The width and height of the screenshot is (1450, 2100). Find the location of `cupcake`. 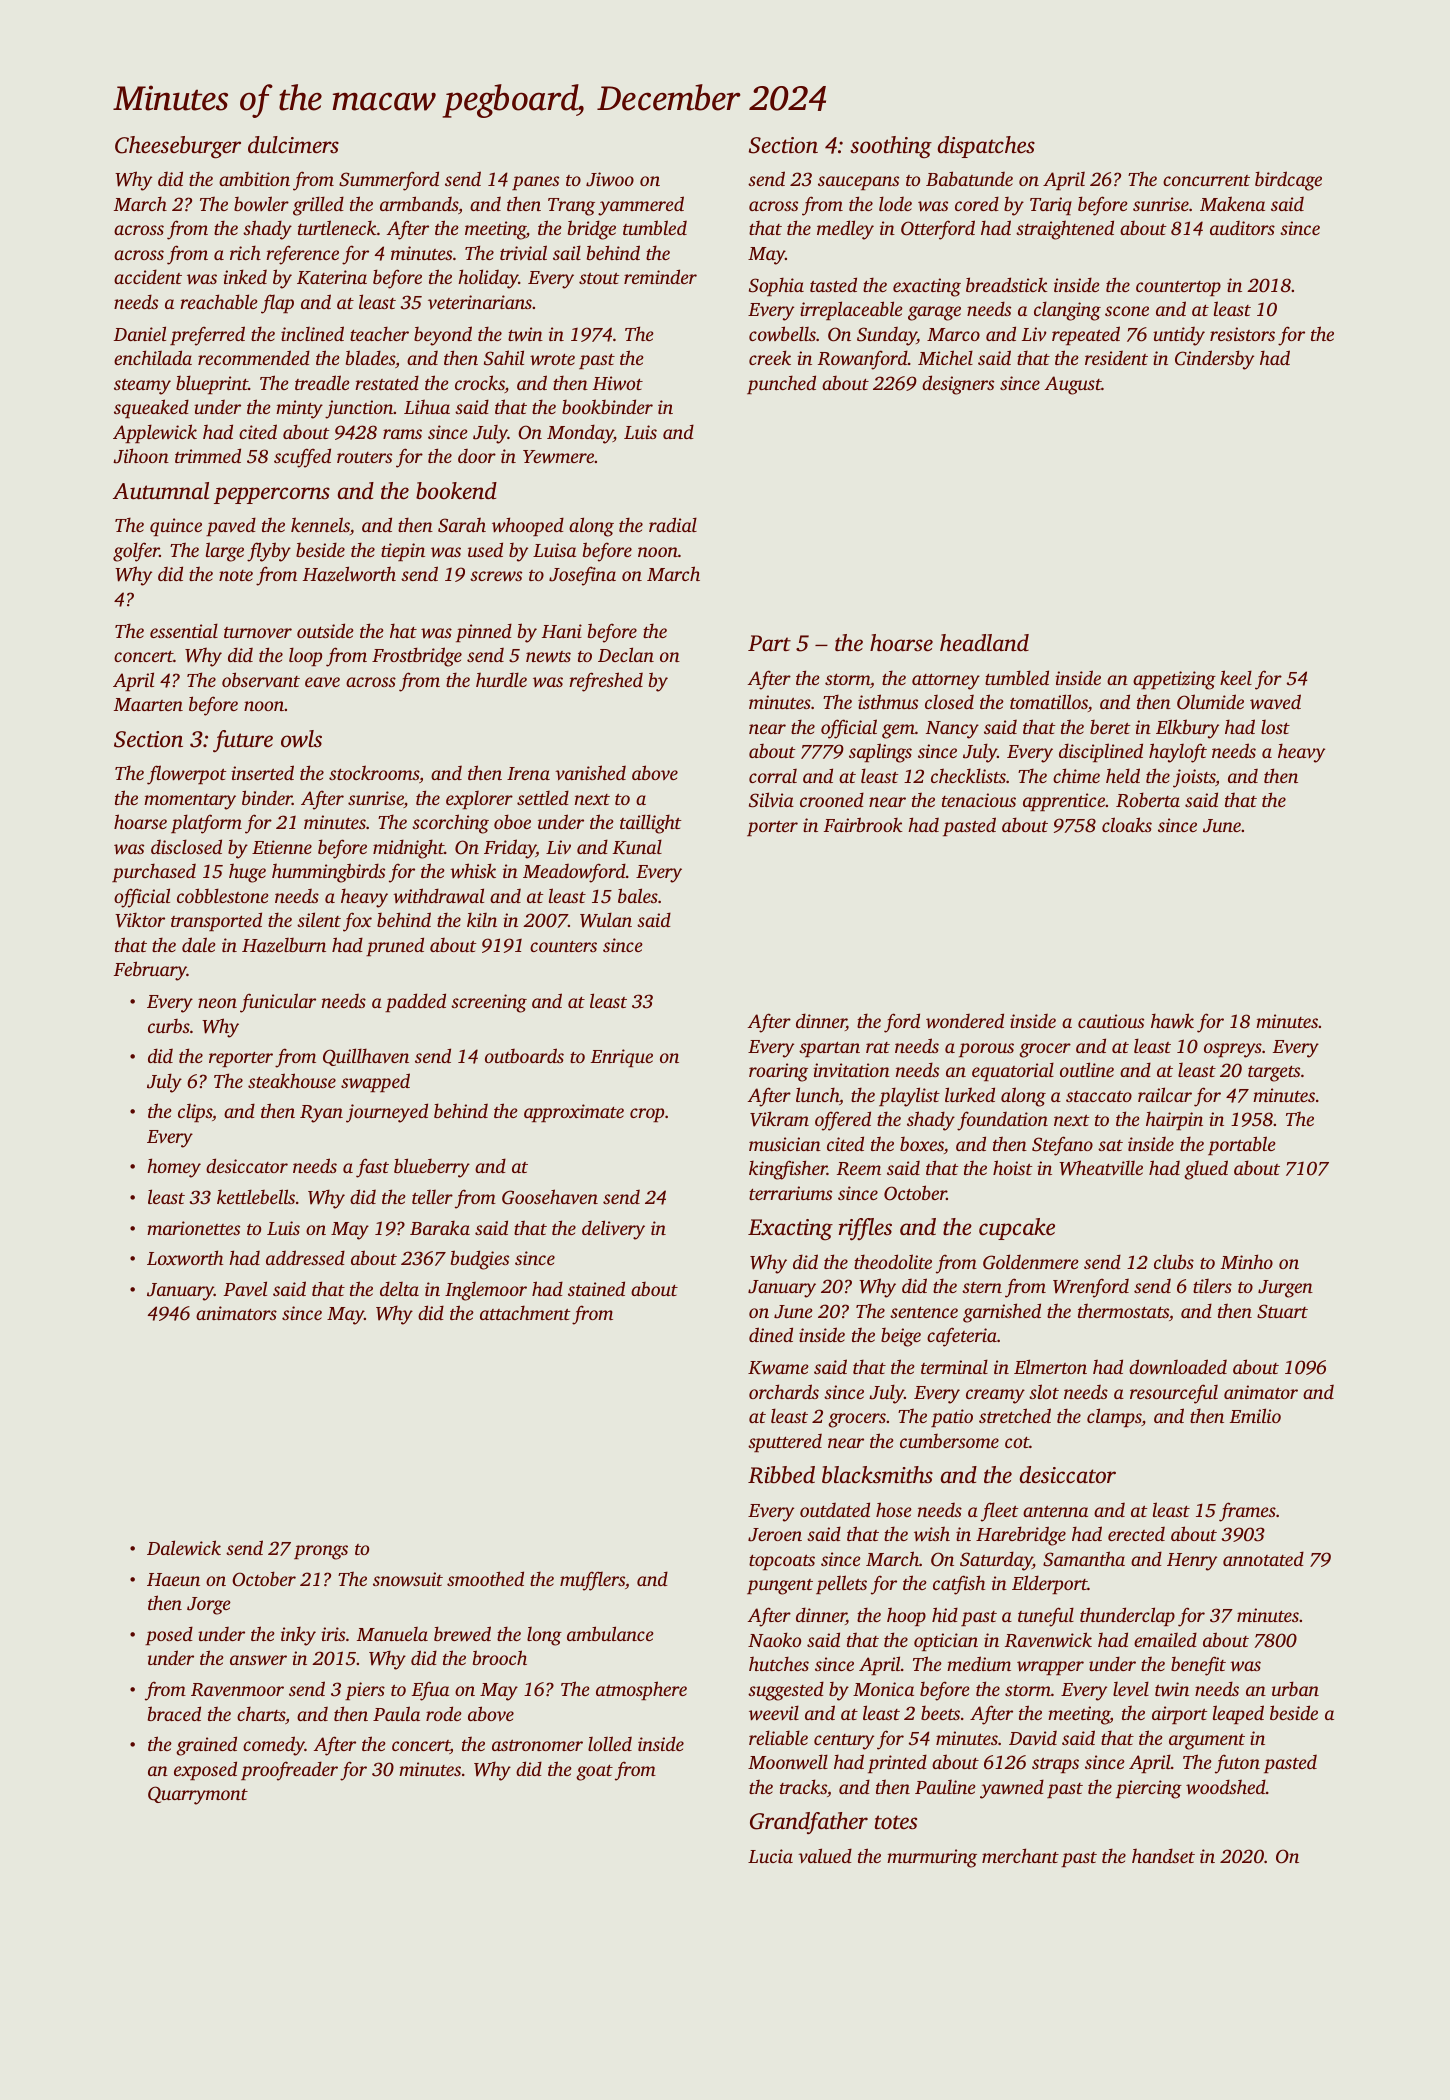

cupcake is located at coordinates (1017, 1229).
